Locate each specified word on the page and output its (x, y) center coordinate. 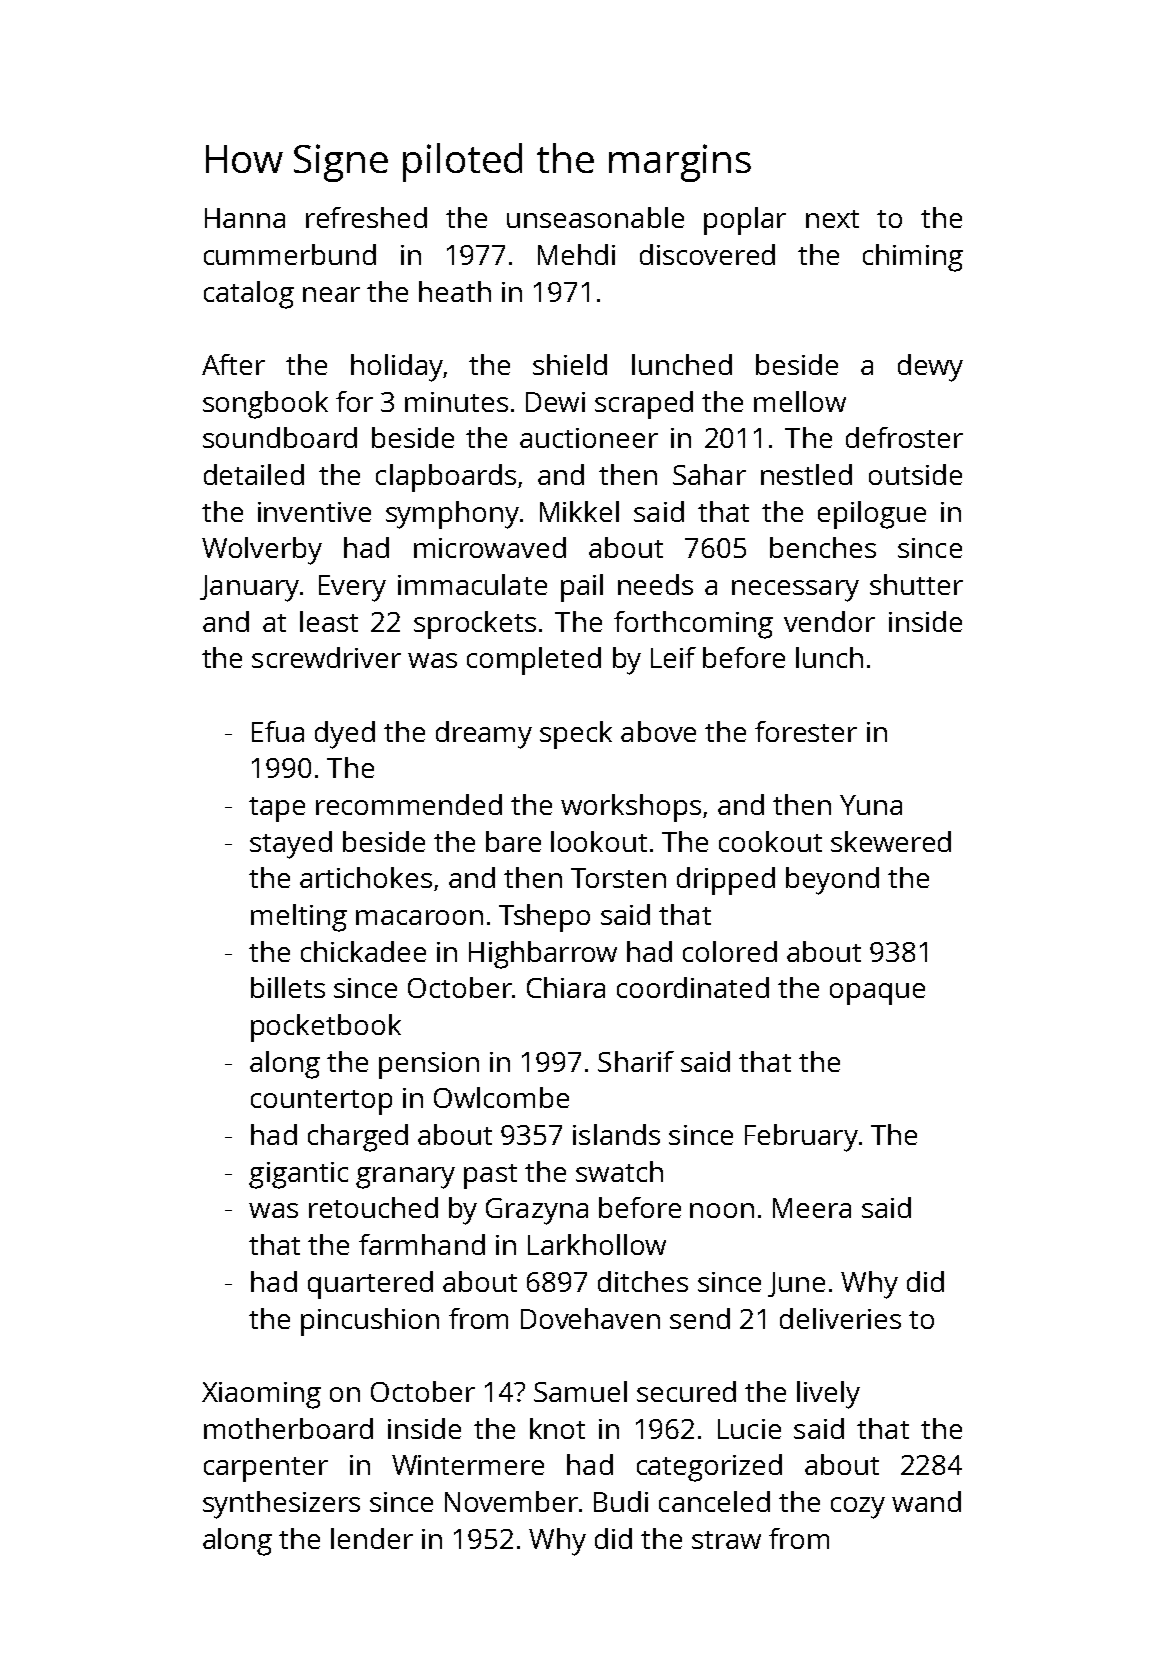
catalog (249, 295)
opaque (877, 994)
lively (828, 1395)
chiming (913, 258)
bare (513, 841)
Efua (278, 731)
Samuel (580, 1391)
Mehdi (576, 254)
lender (372, 1538)
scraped (644, 405)
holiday (397, 368)
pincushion (370, 1322)
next (832, 219)
